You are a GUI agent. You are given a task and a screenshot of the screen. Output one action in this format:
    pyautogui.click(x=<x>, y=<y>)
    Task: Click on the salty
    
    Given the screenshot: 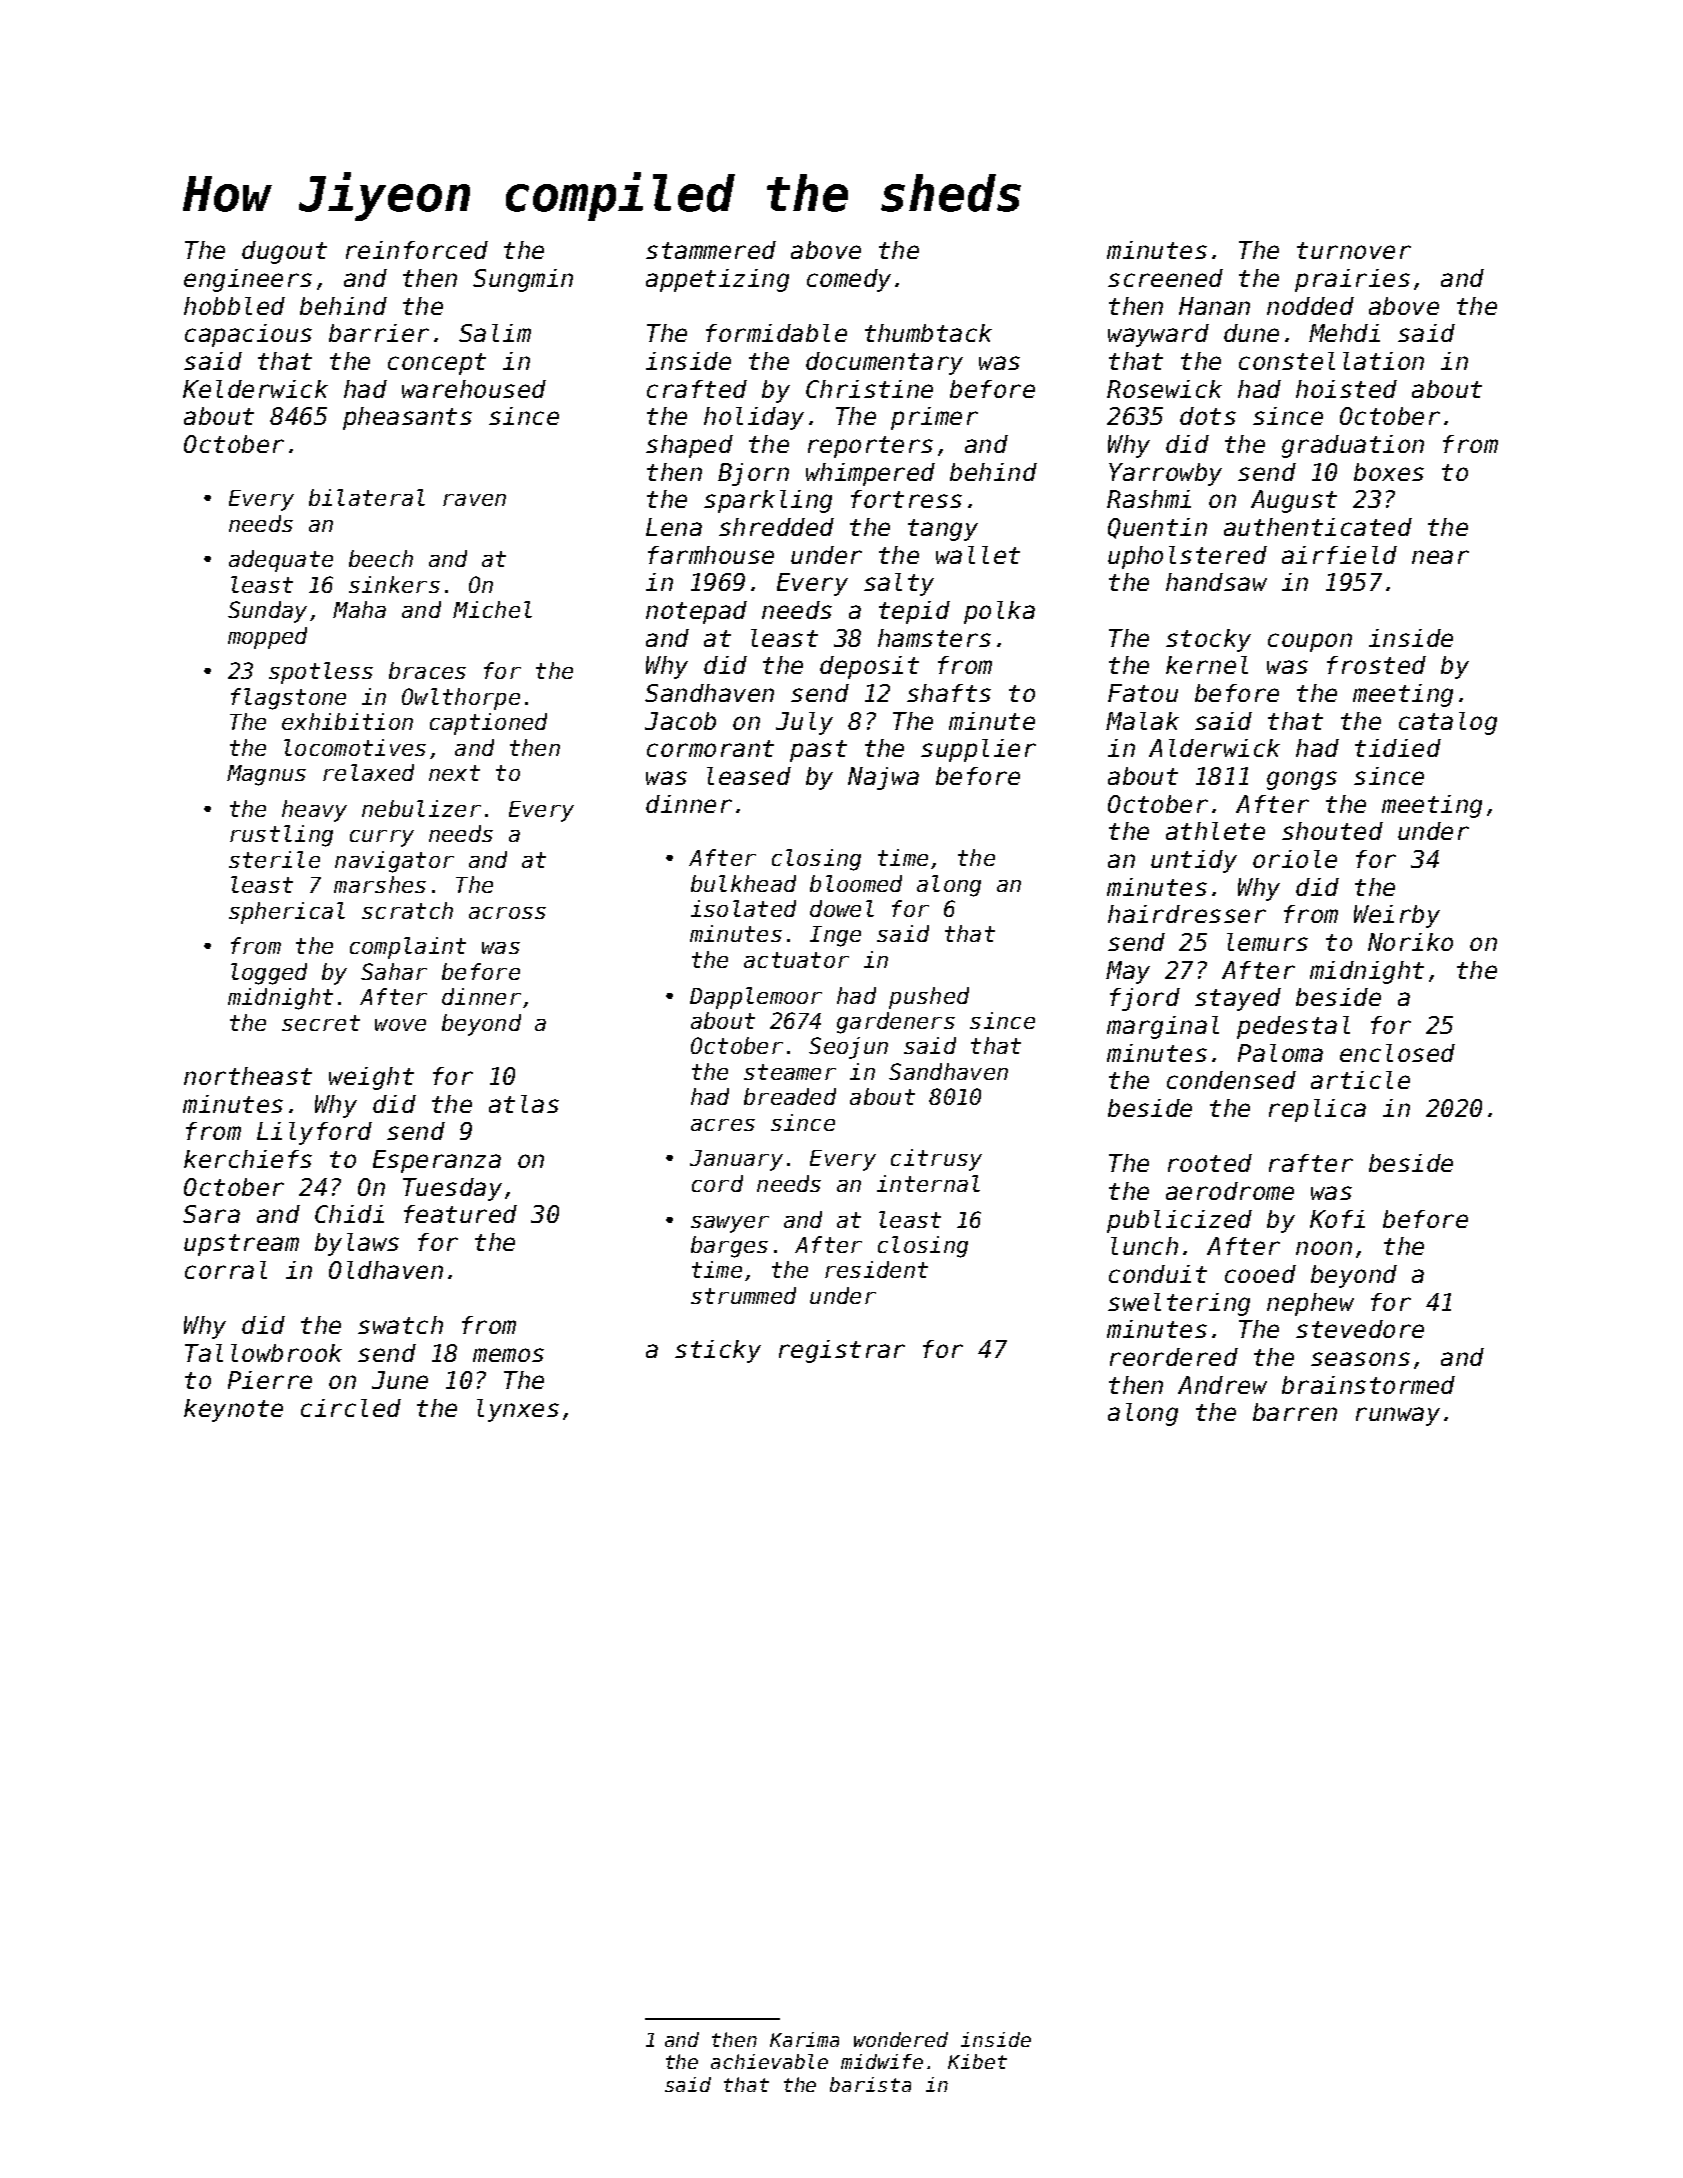 What is the action you would take?
    pyautogui.click(x=899, y=584)
